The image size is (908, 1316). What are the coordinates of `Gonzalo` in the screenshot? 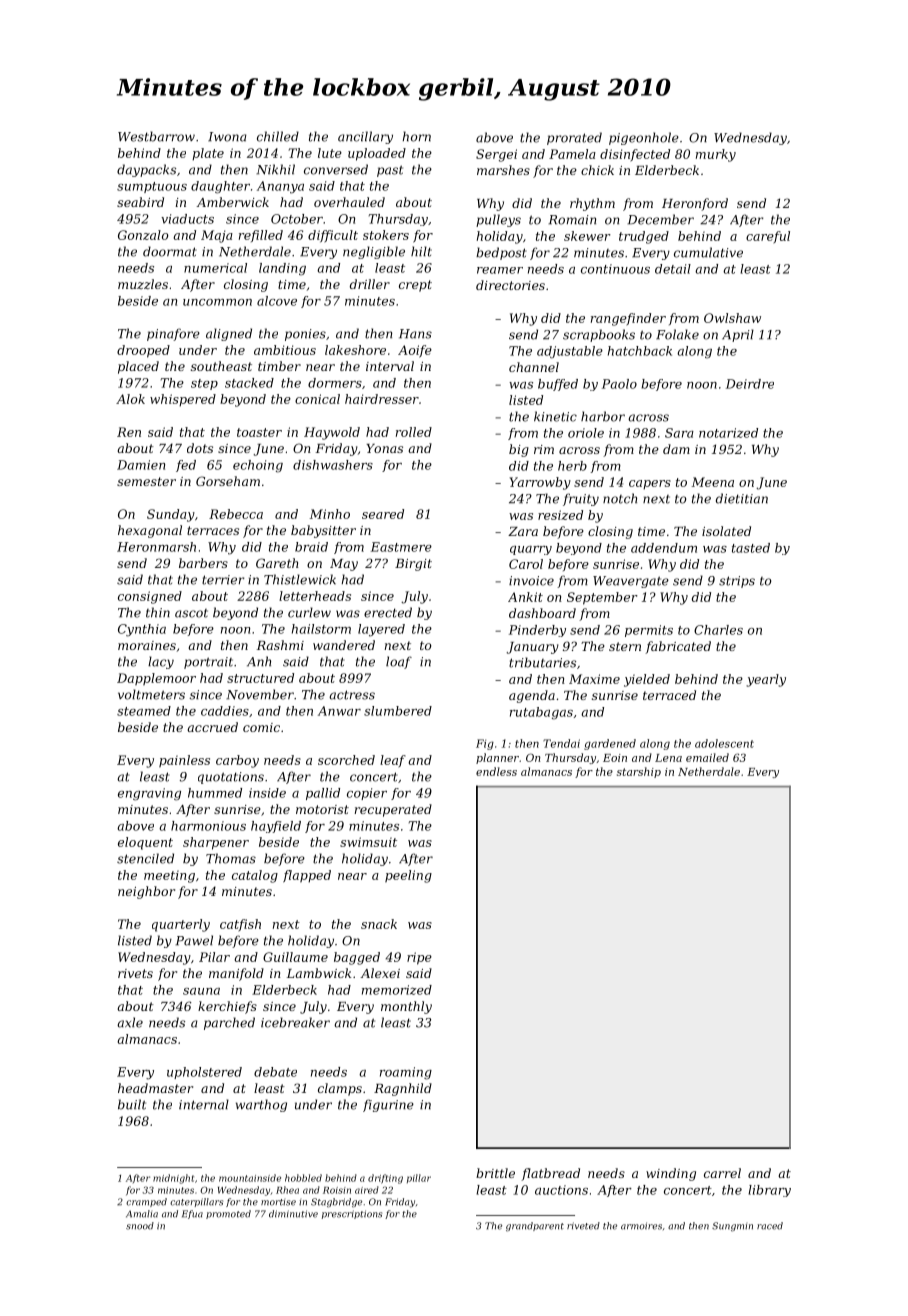 It's located at (143, 235).
